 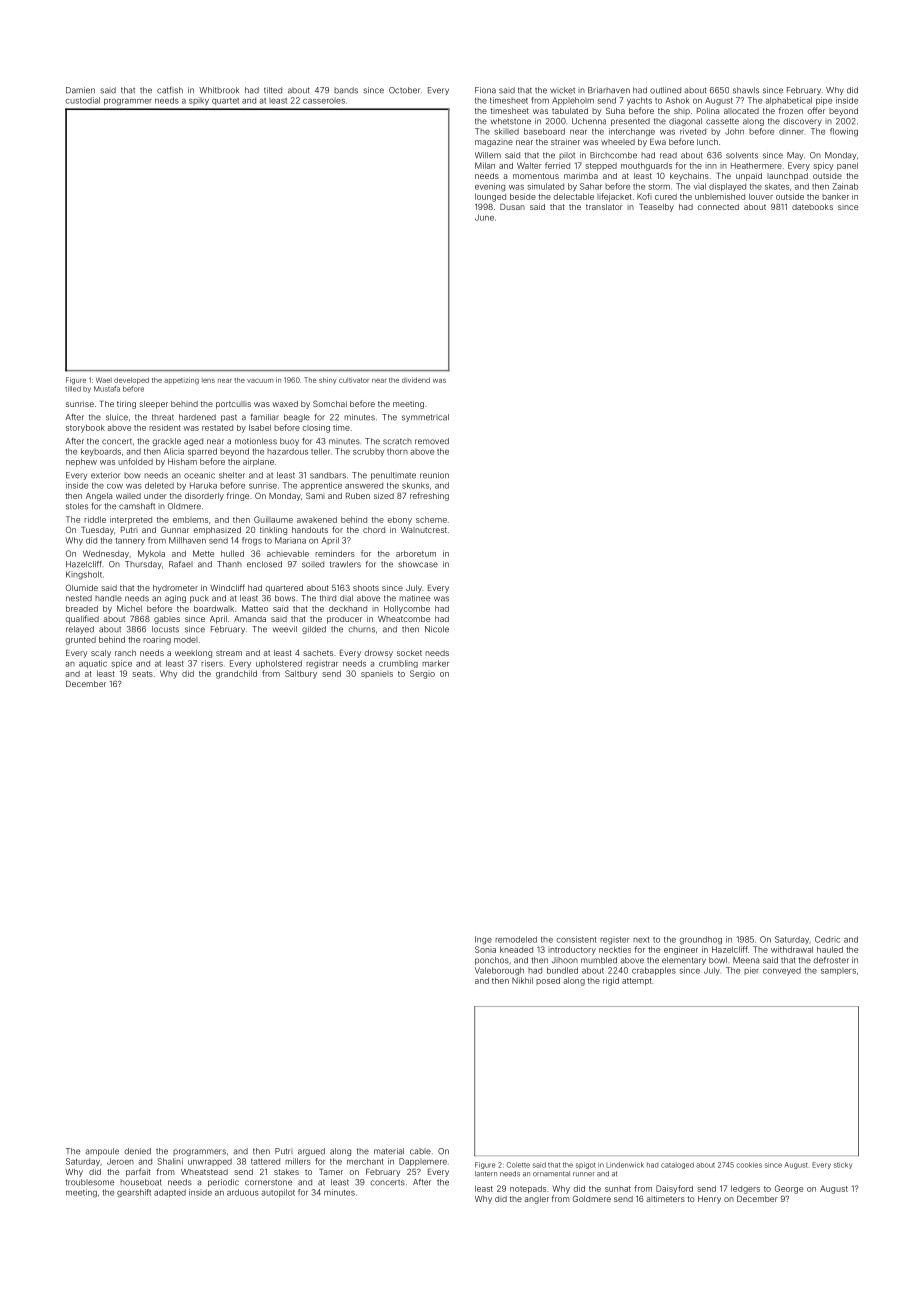 What do you see at coordinates (273, 90) in the screenshot?
I see `tilted` at bounding box center [273, 90].
